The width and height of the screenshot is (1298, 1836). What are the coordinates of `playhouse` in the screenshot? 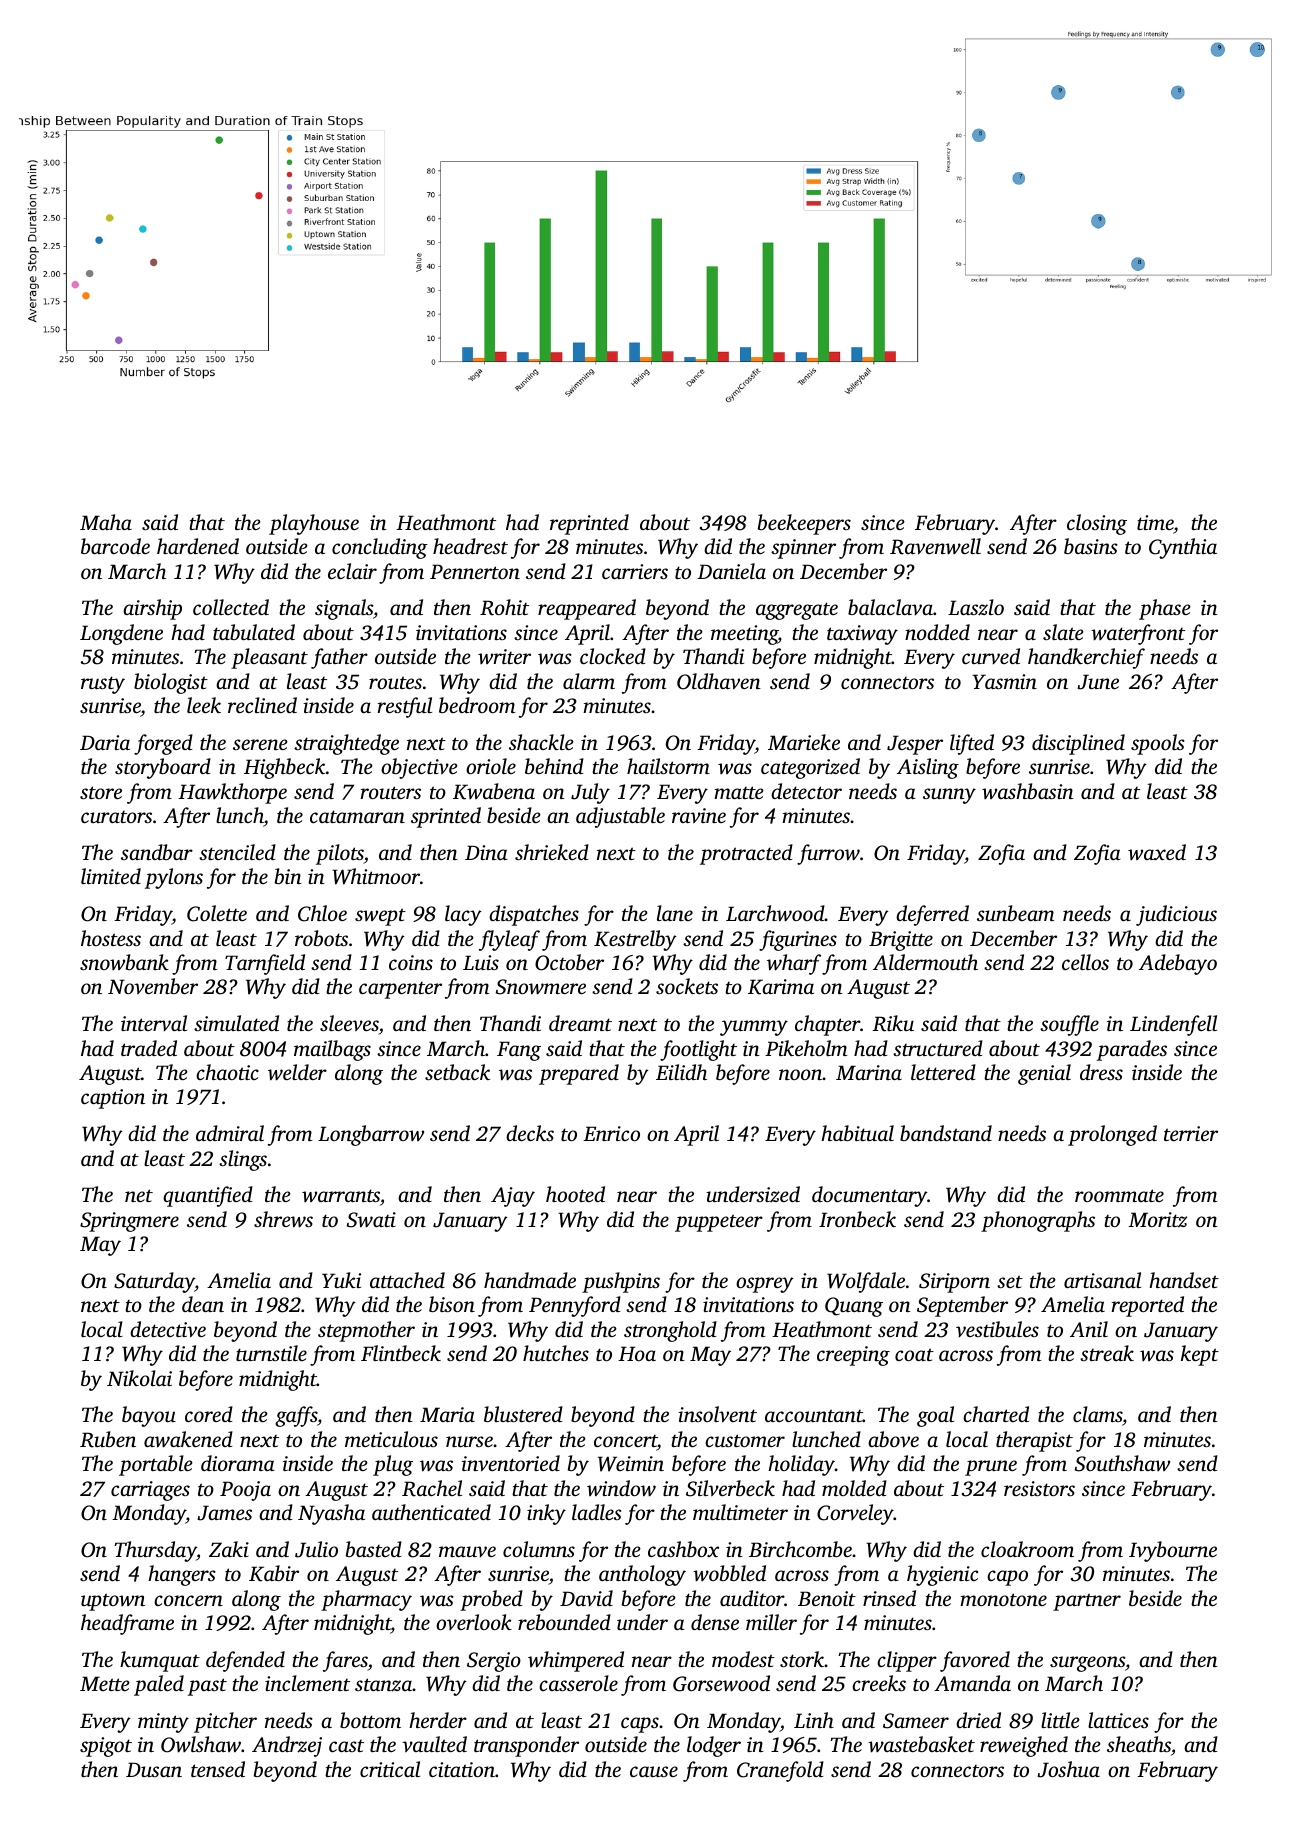 It's located at (314, 524).
